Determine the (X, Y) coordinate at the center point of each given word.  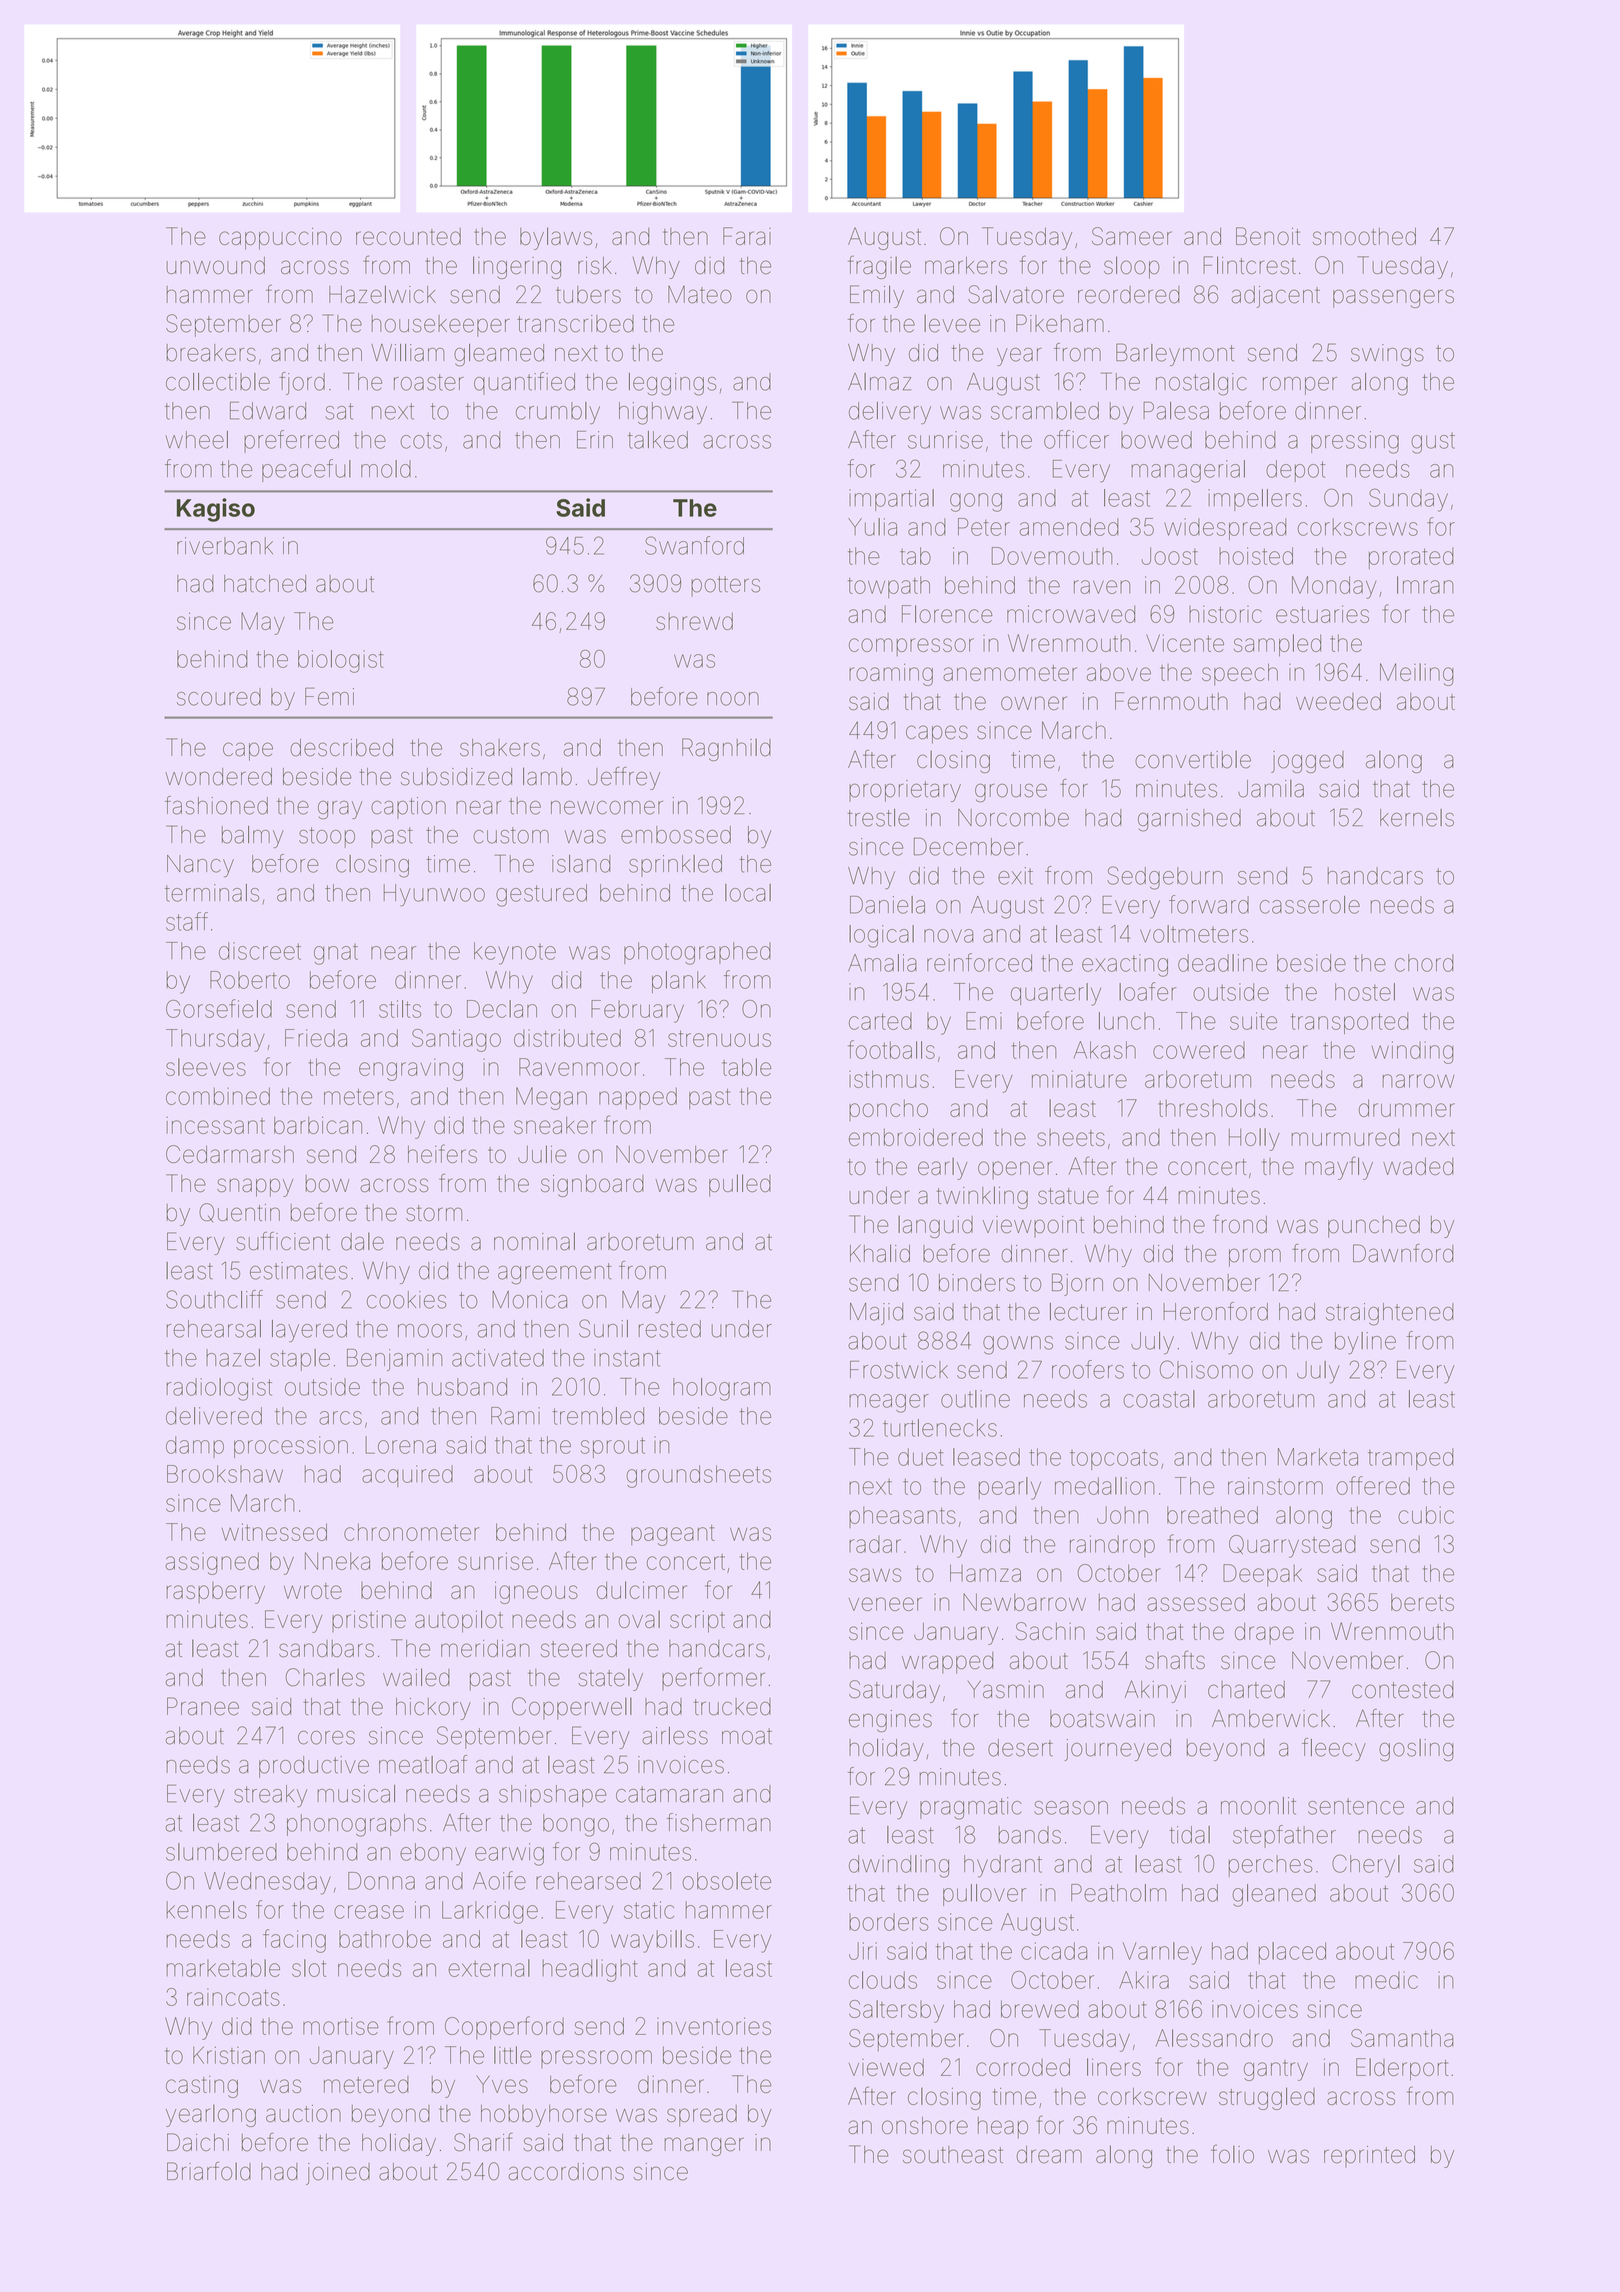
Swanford (694, 545)
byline (1365, 1343)
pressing (1355, 442)
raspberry (215, 1593)
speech (1240, 674)
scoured (219, 697)
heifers (442, 1153)
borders (889, 1922)
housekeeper (440, 326)
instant (627, 1358)
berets (1422, 1602)
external (489, 1968)
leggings (673, 384)
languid (935, 1226)
